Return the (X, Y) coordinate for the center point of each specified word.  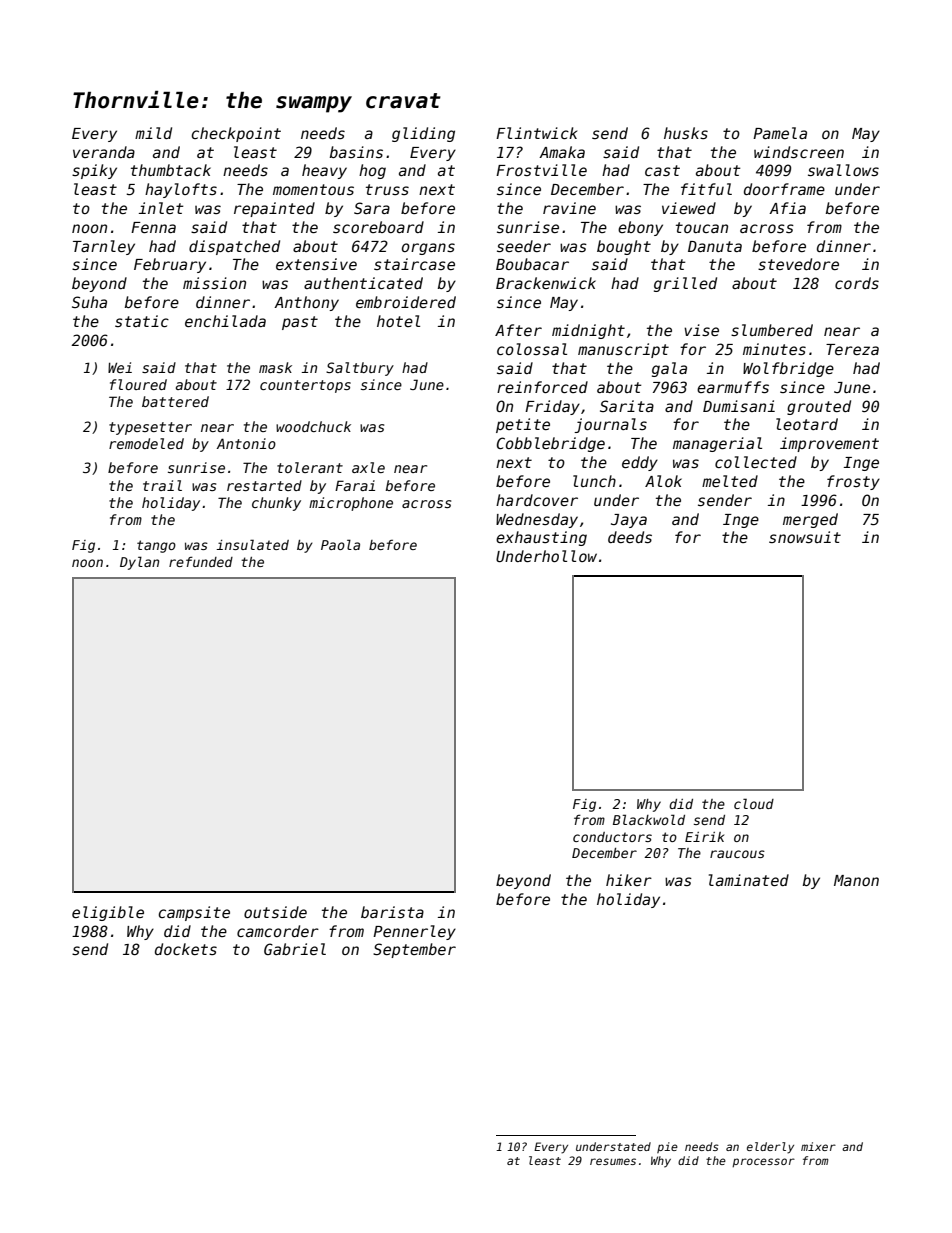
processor (763, 1162)
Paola (340, 544)
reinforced (542, 387)
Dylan (139, 563)
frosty (853, 482)
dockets (186, 949)
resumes (613, 1161)
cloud (754, 803)
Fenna (153, 227)
